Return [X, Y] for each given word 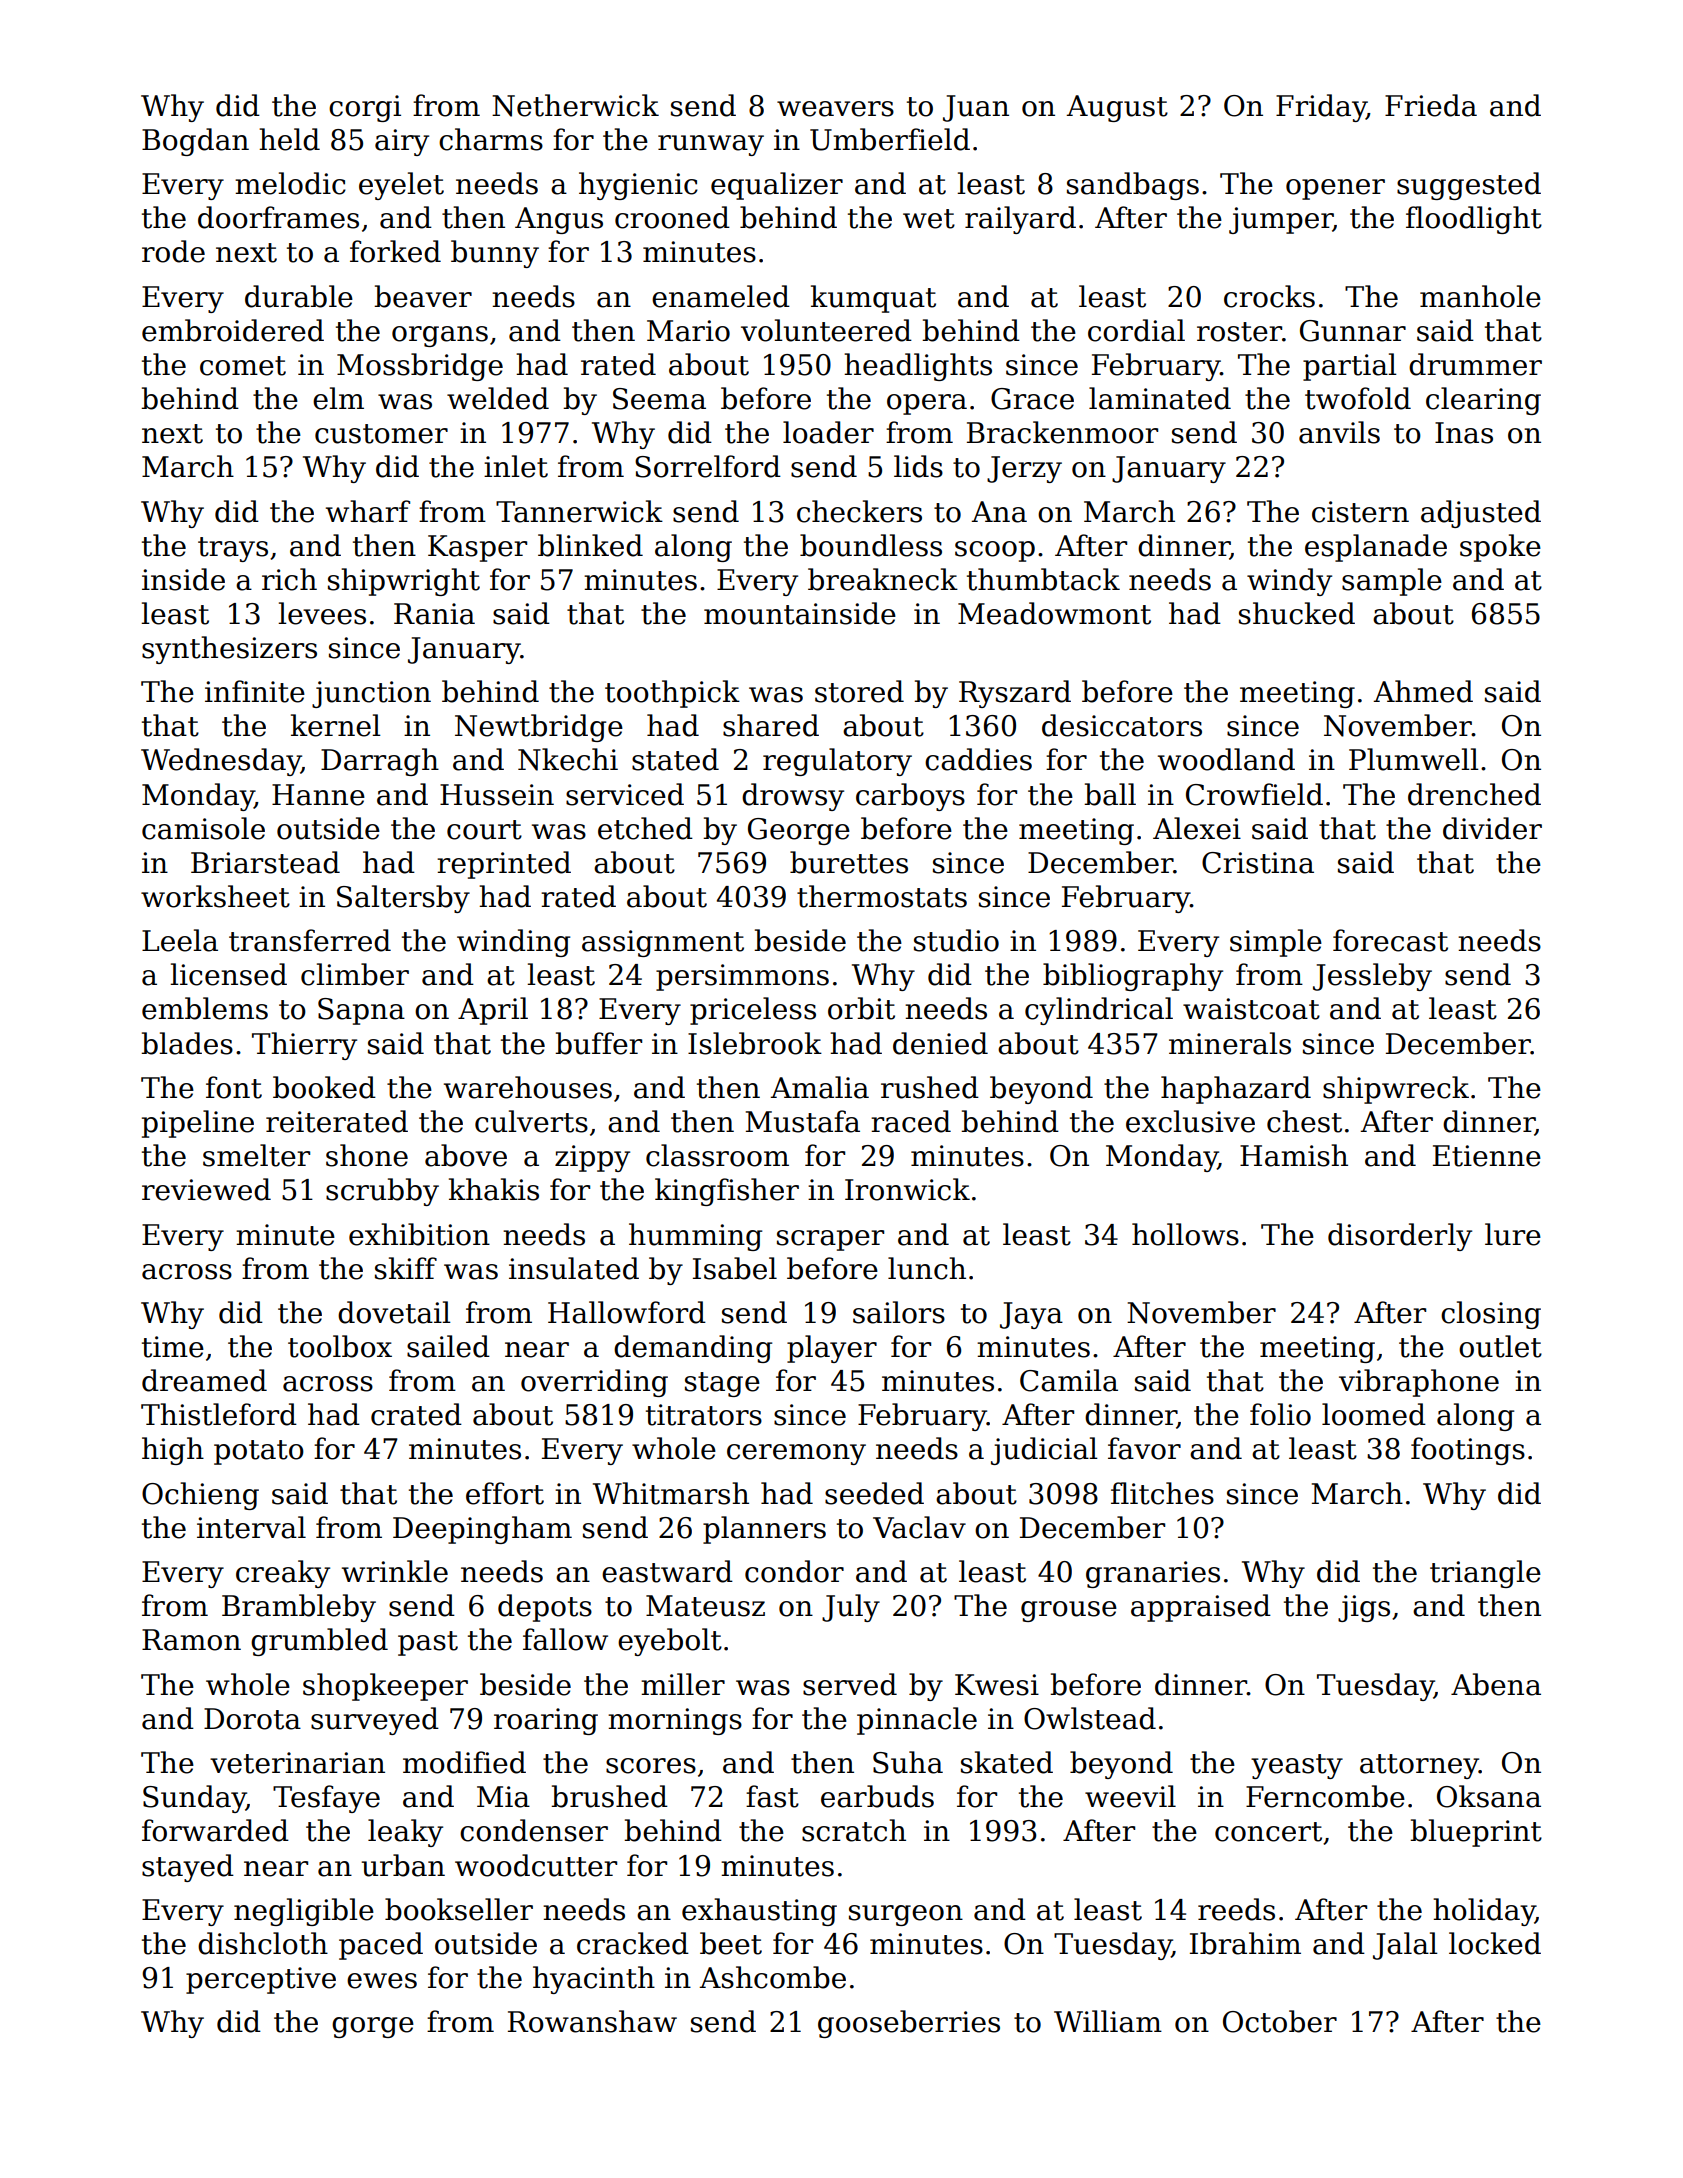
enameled [721, 296]
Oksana [1489, 1796]
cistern [1360, 512]
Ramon [191, 1640]
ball [1110, 794]
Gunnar [1353, 331]
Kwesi [997, 1685]
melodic [290, 183]
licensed [228, 974]
